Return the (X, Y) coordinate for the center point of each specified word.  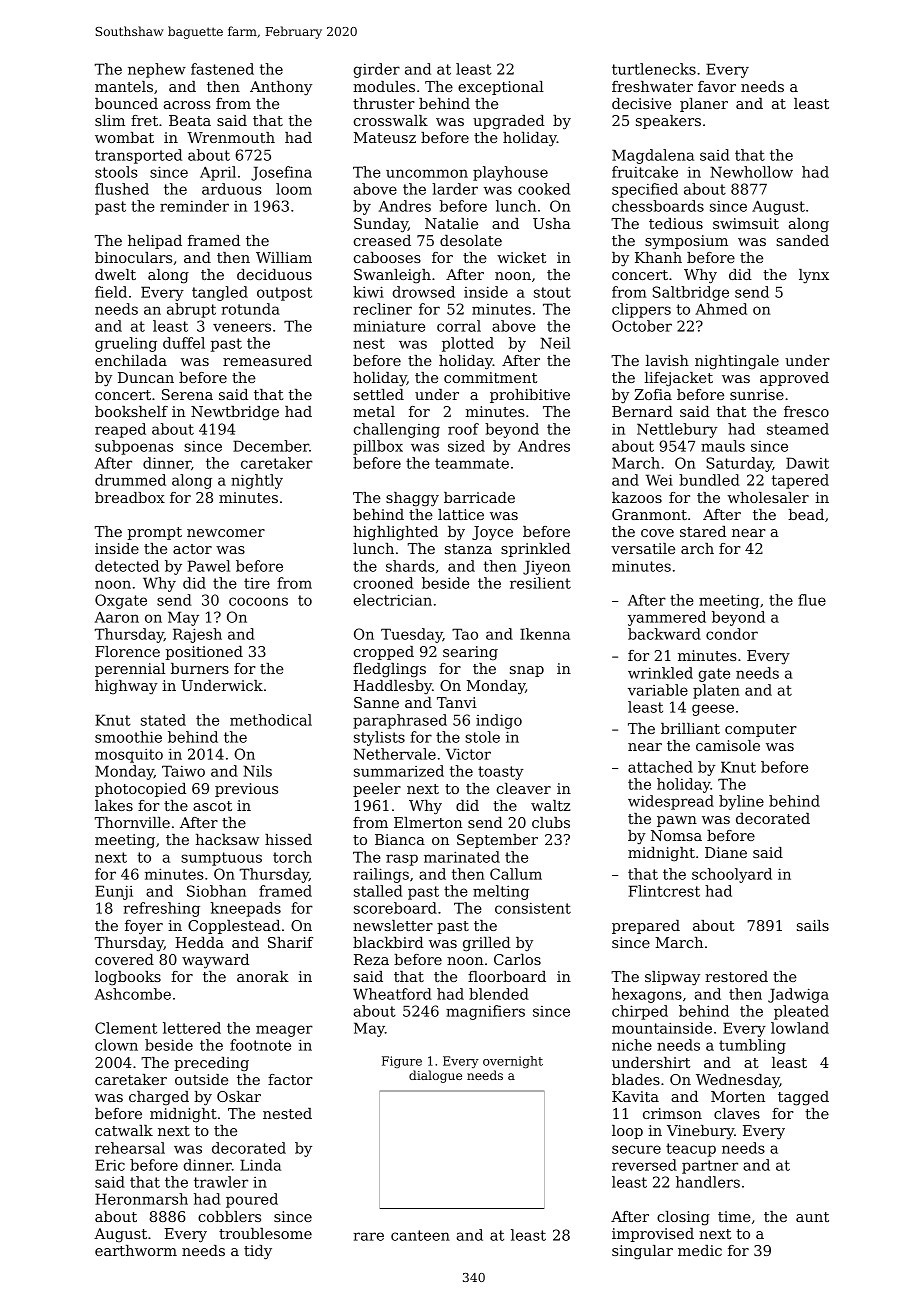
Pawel (209, 566)
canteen (420, 1235)
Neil (555, 343)
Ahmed (721, 309)
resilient (540, 583)
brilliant (690, 728)
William (284, 257)
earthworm (136, 1250)
